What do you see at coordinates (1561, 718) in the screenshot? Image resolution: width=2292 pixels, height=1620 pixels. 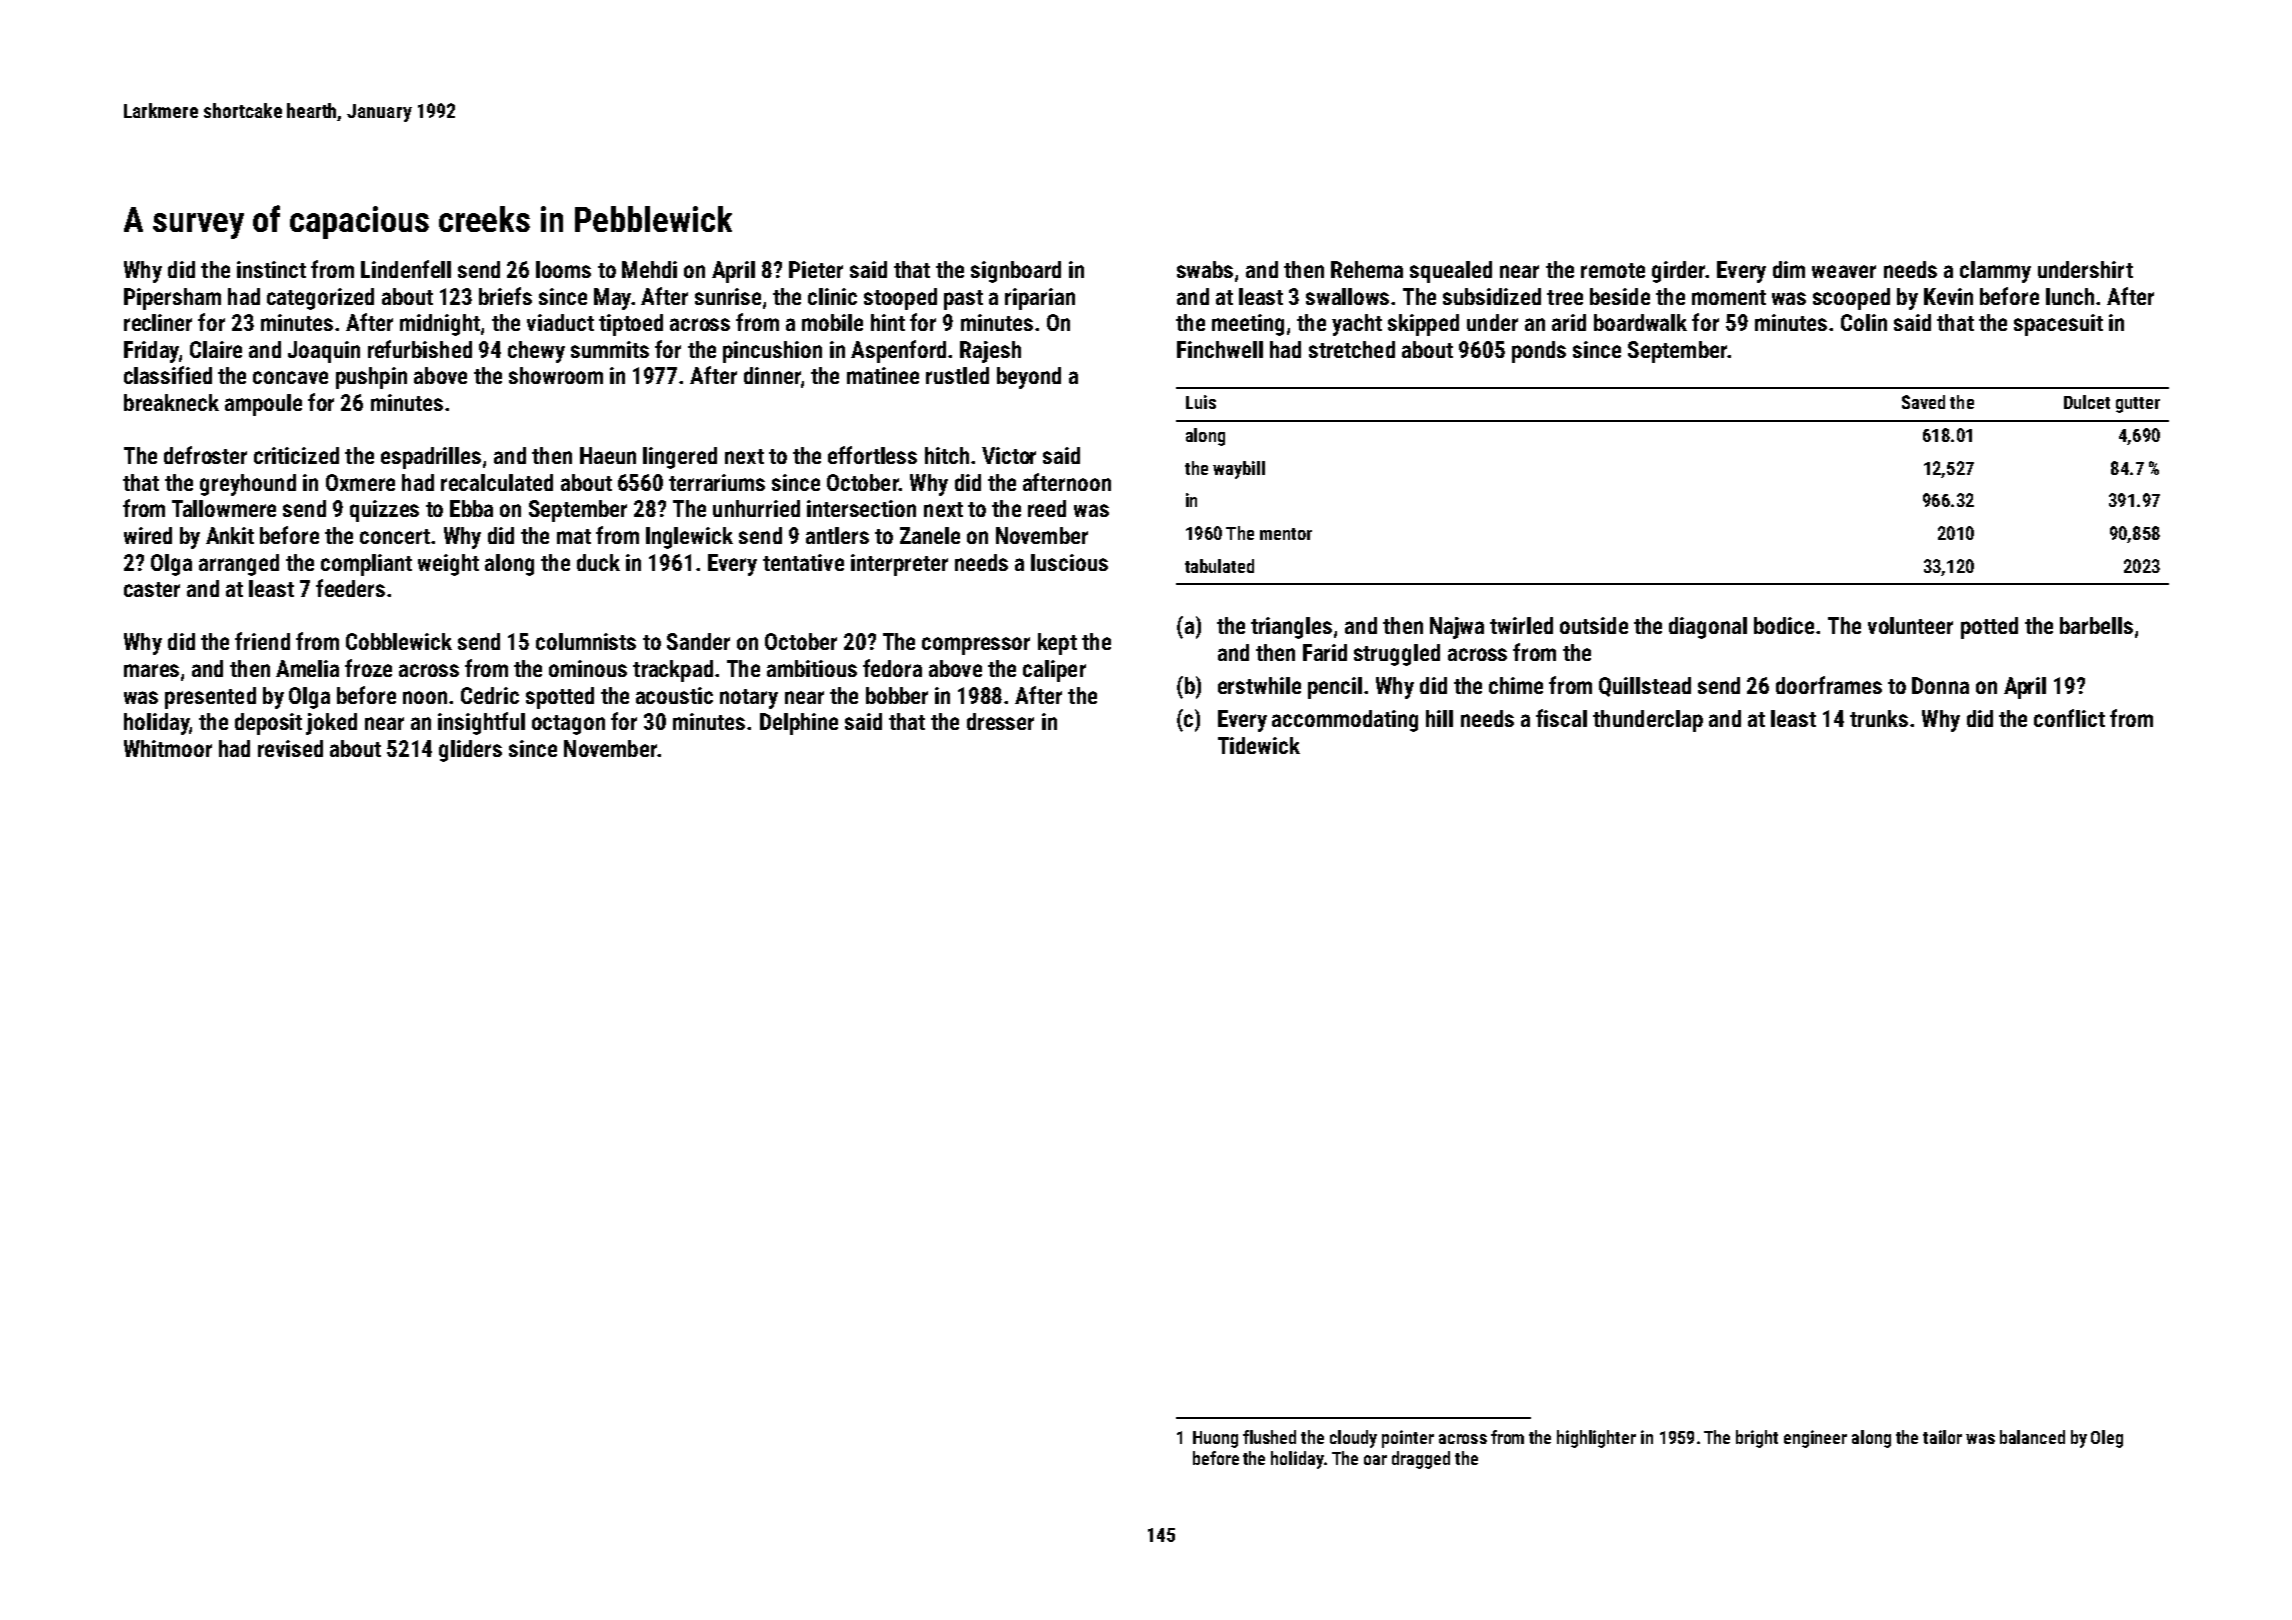 I see `fiscal` at bounding box center [1561, 718].
